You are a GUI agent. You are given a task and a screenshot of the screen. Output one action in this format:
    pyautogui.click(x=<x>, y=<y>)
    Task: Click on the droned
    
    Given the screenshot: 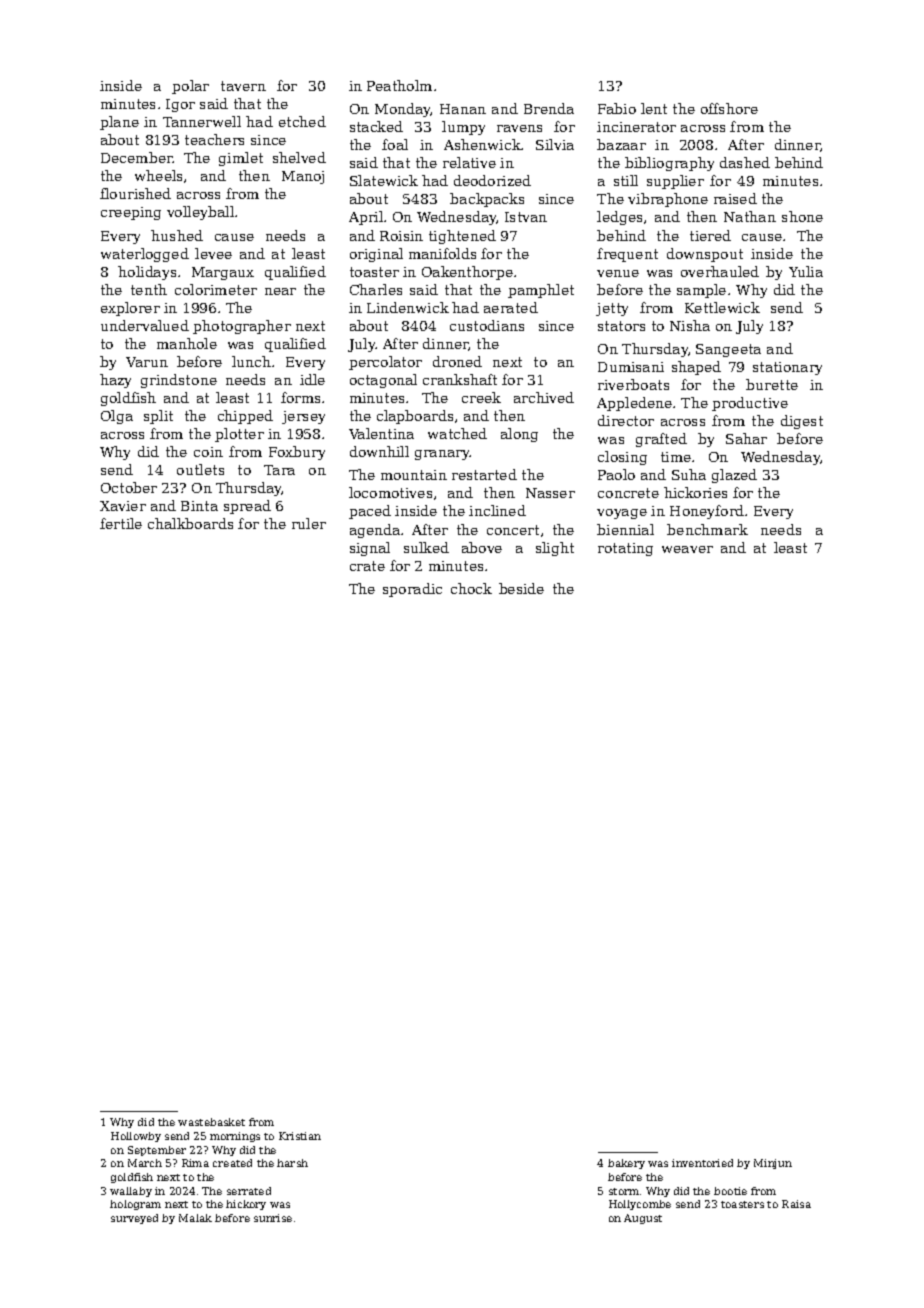 What is the action you would take?
    pyautogui.click(x=457, y=361)
